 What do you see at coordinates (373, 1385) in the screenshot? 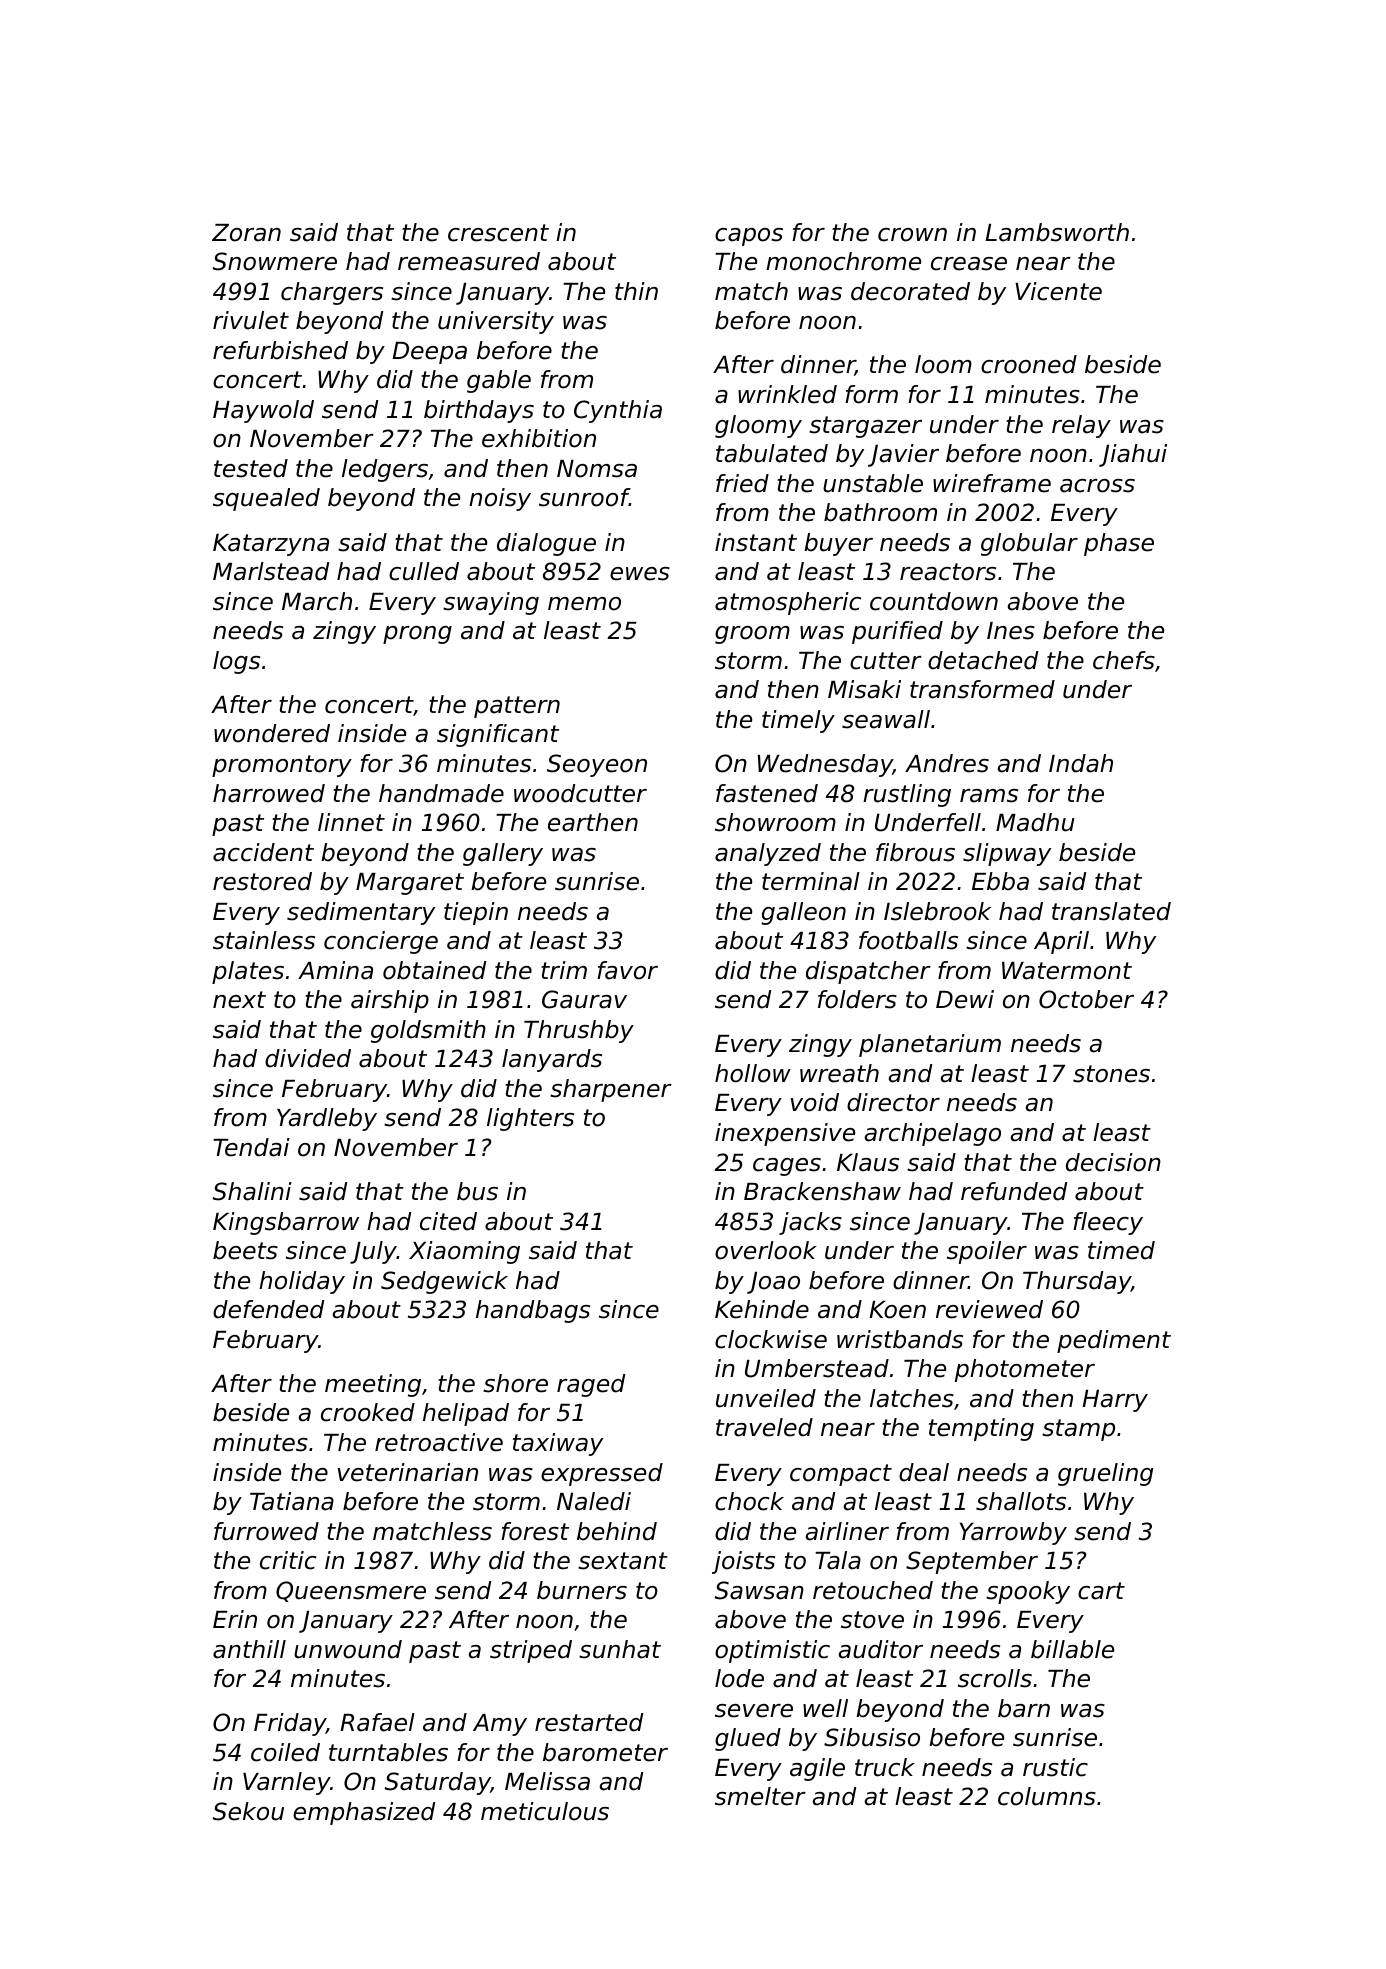
I see `meeting` at bounding box center [373, 1385].
